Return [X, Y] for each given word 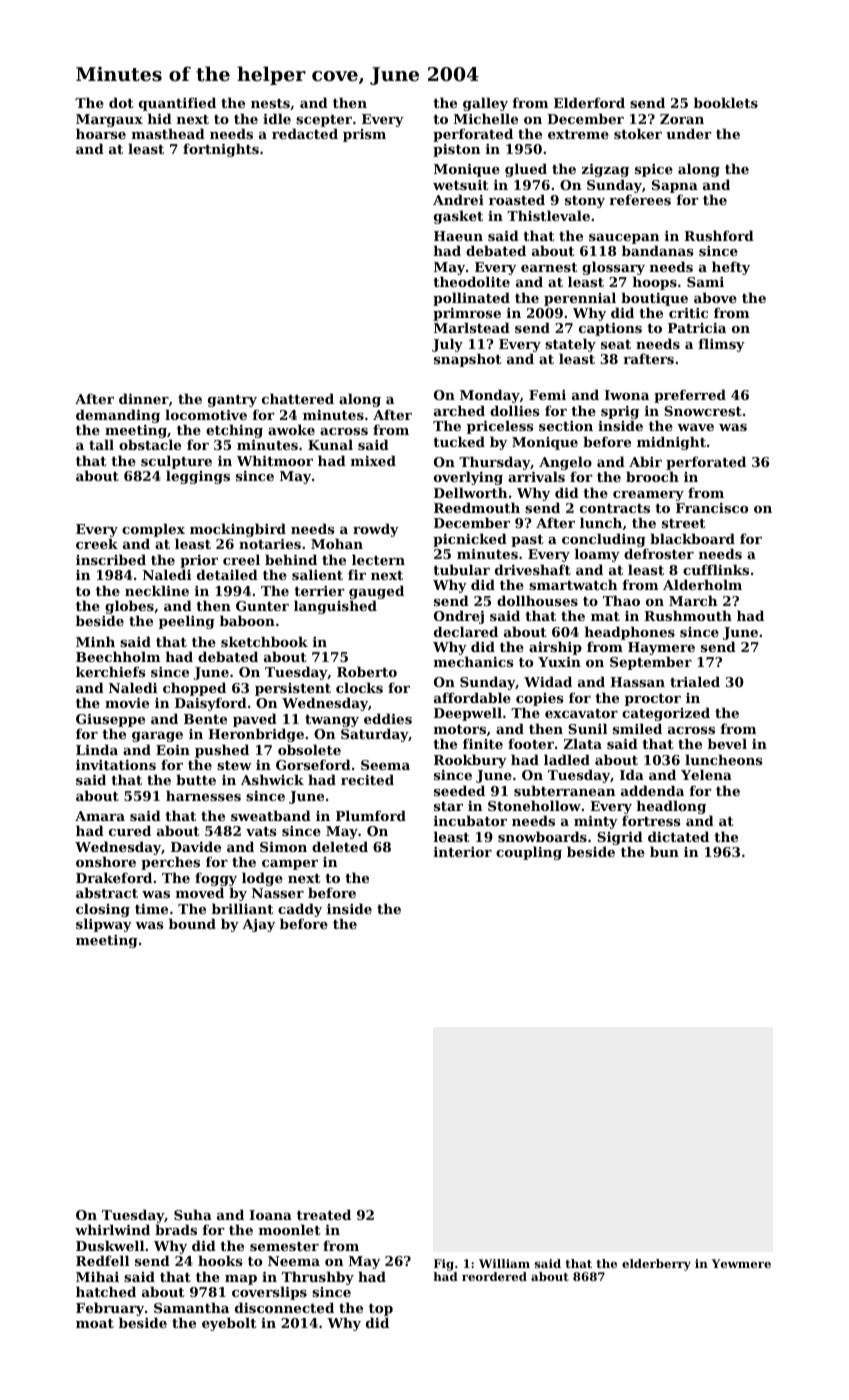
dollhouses [537, 600]
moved [200, 892]
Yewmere [741, 1263]
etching [234, 431]
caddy [300, 910]
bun [664, 851]
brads [176, 1230]
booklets [726, 102]
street [684, 523]
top [381, 1310]
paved [255, 720]
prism [364, 135]
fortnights [221, 150]
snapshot [468, 360]
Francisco [712, 508]
